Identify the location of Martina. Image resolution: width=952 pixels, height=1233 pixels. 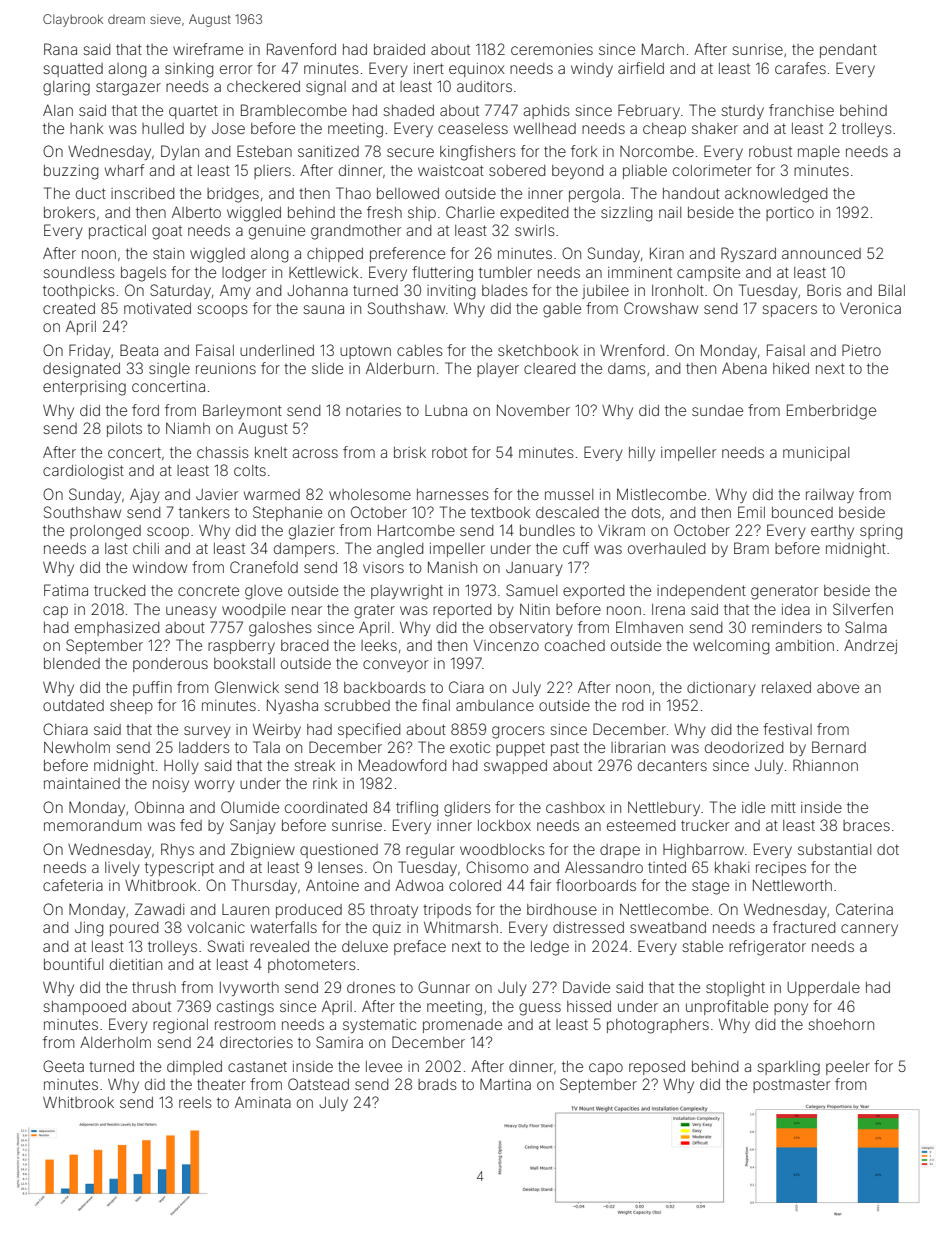
(505, 1084).
